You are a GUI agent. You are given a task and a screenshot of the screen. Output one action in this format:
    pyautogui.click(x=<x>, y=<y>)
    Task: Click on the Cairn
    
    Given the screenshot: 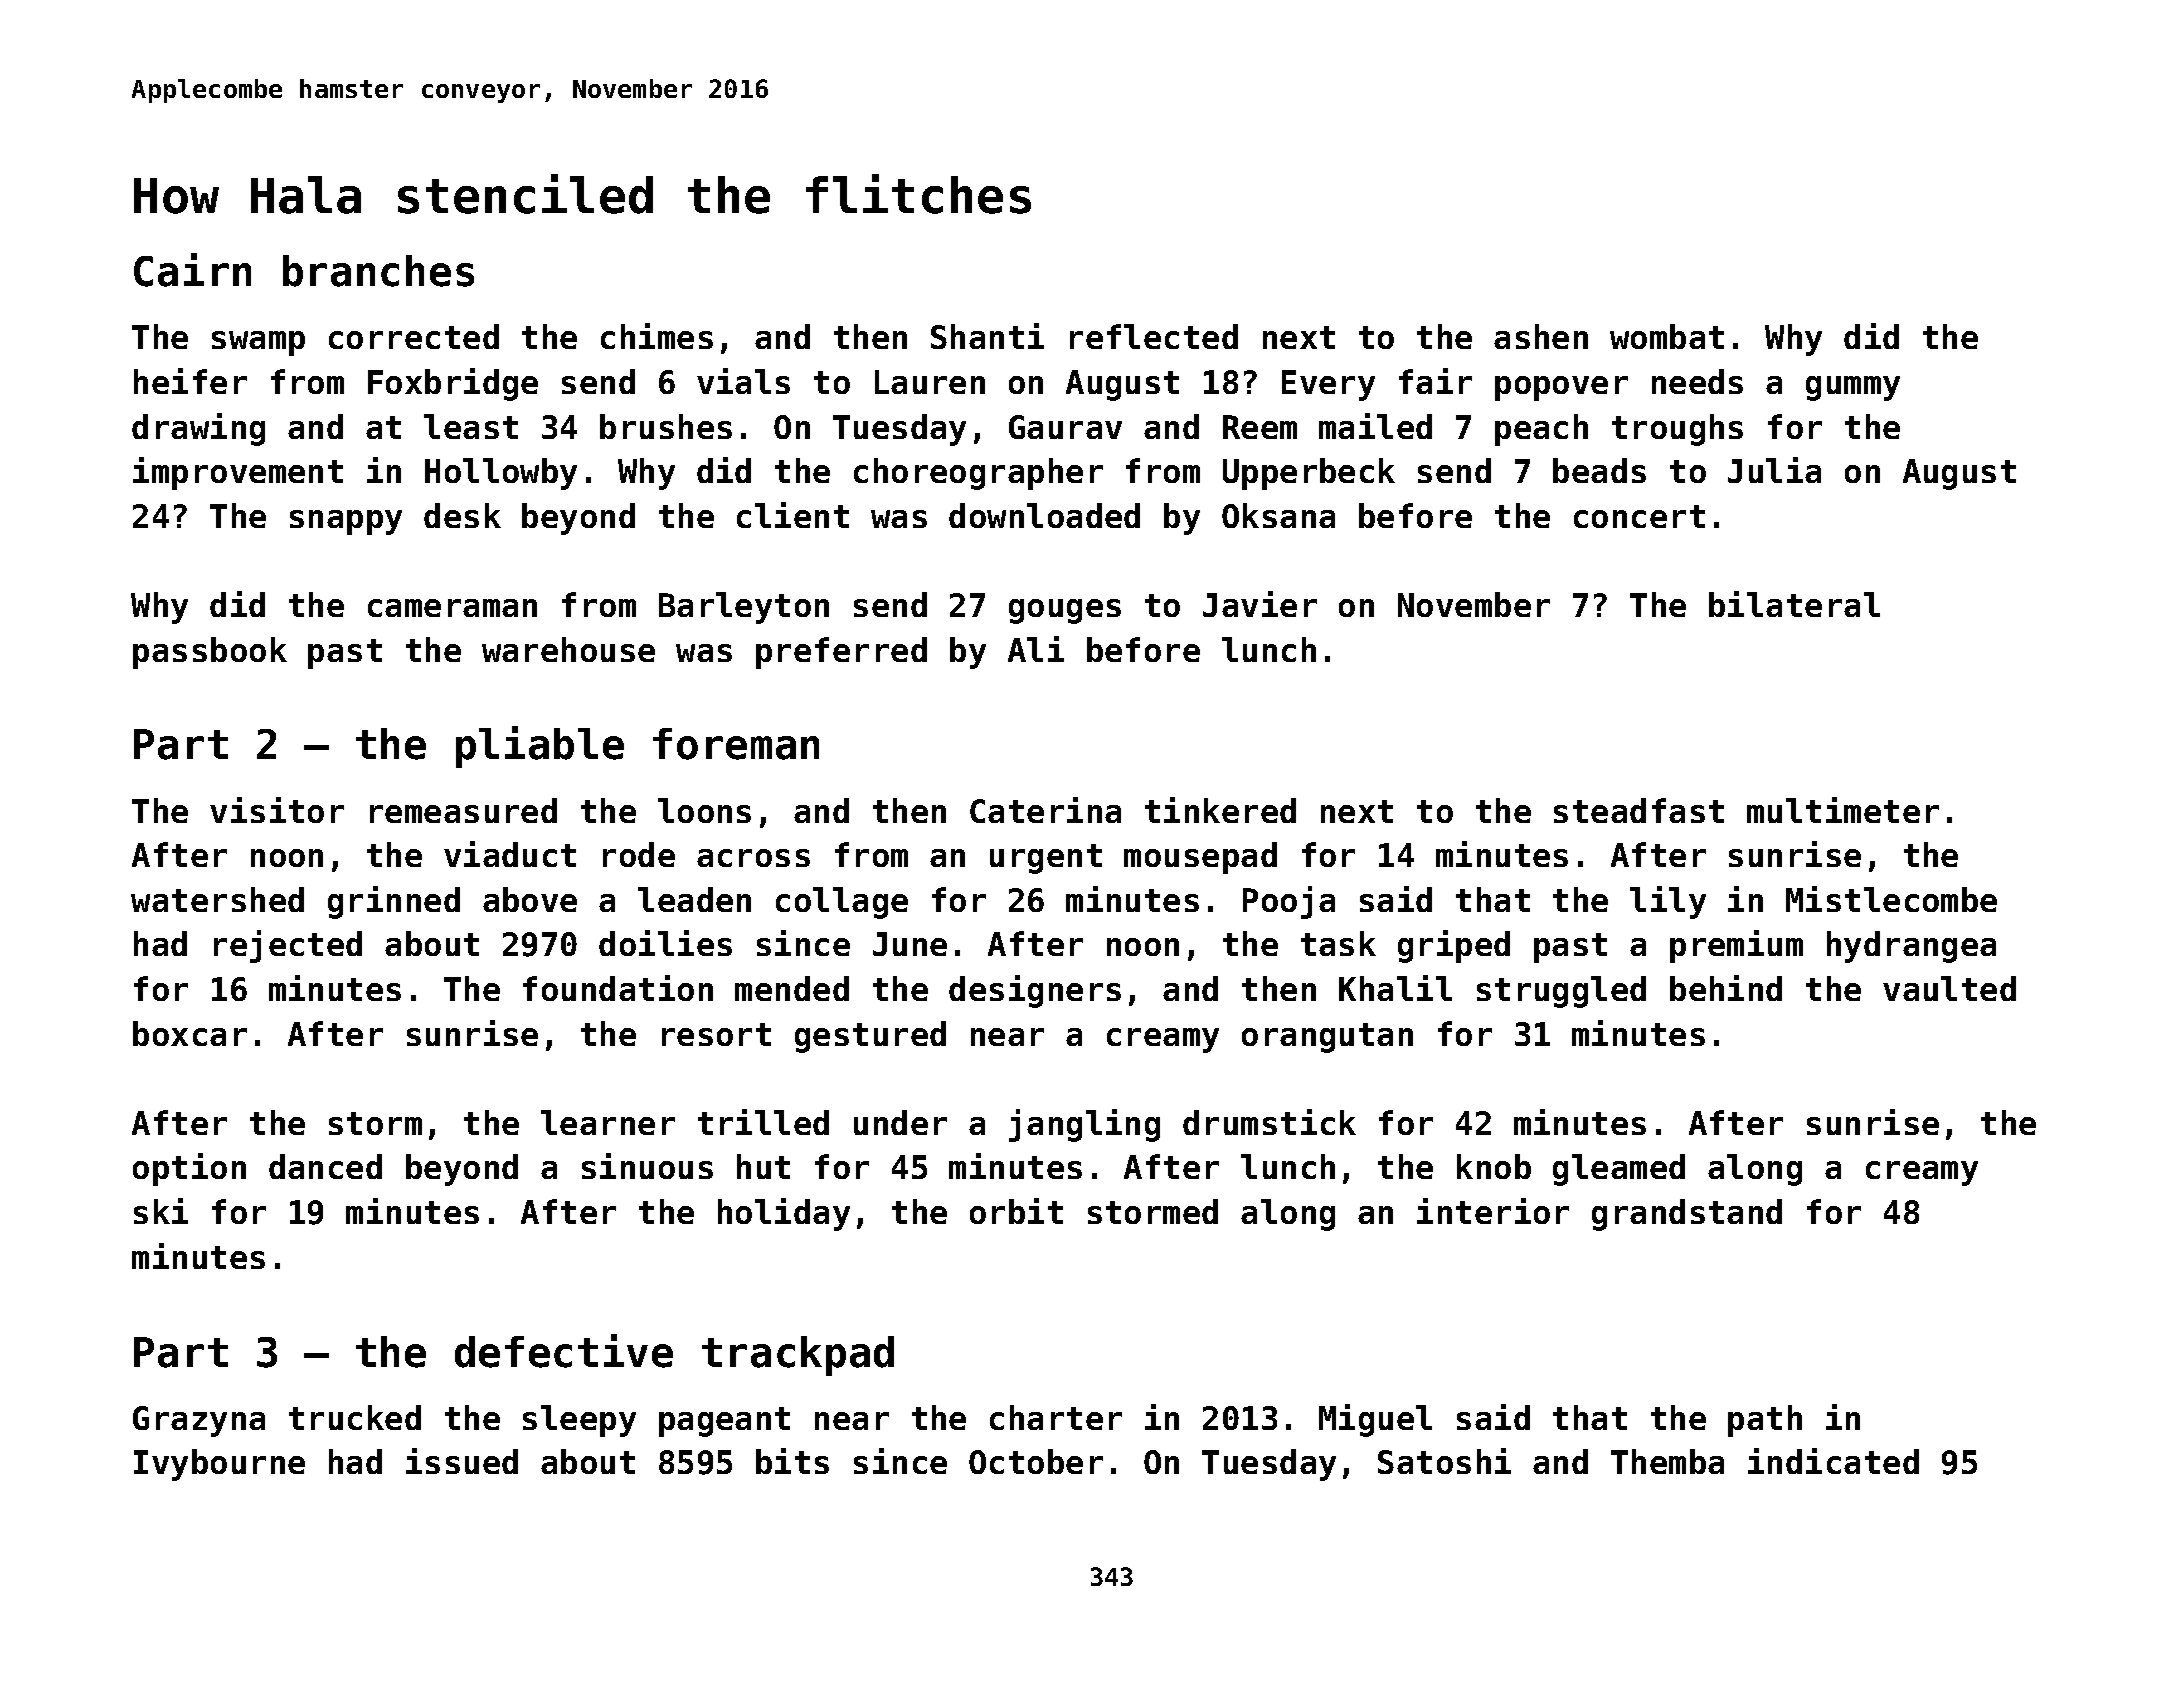 What is the action you would take?
    pyautogui.click(x=192, y=270)
